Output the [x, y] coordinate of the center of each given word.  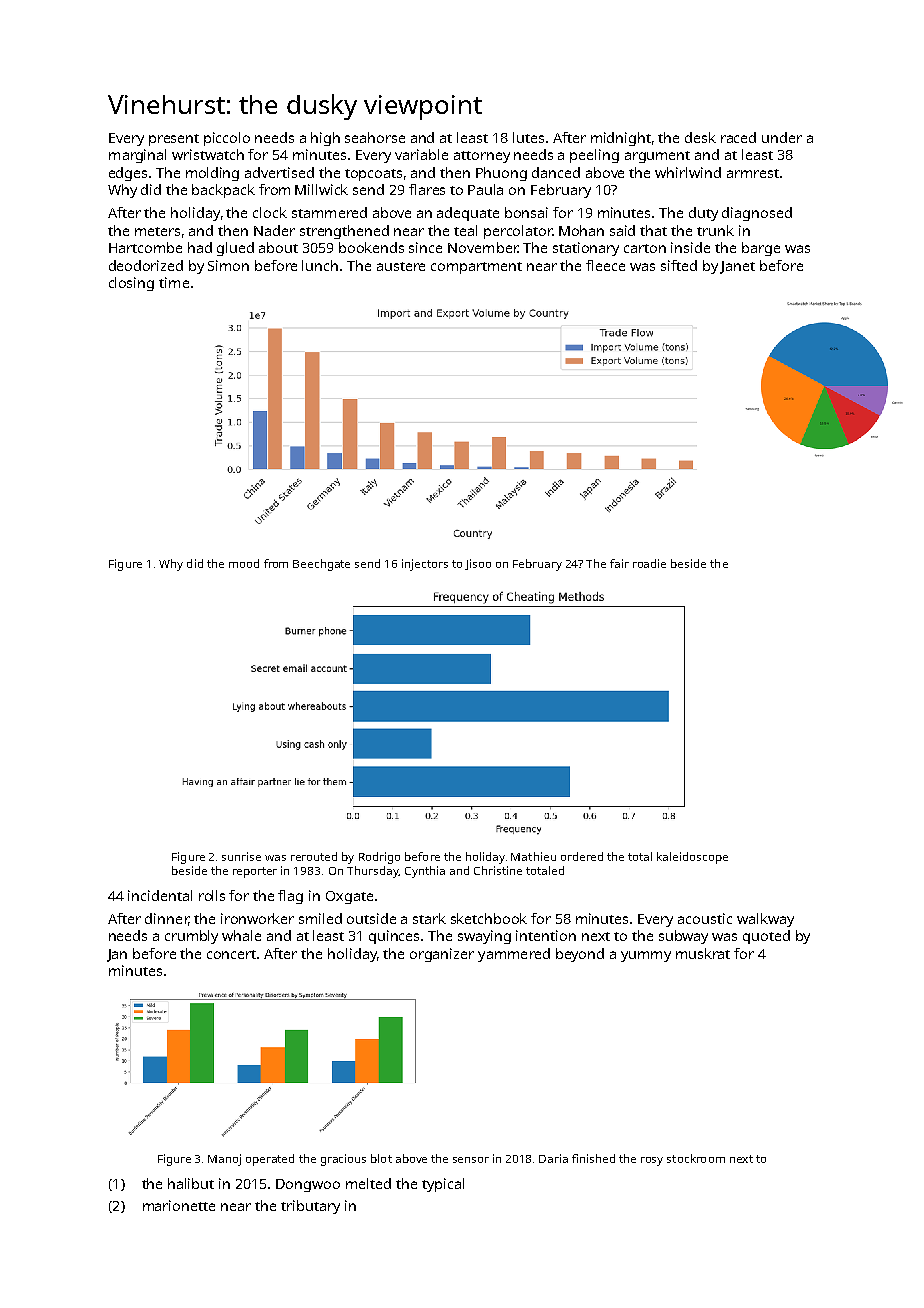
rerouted [314, 856]
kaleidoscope [692, 858]
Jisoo [478, 564]
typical [443, 1185]
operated [270, 1160]
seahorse [375, 137]
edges [128, 174]
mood [244, 563]
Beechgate [321, 565]
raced [738, 137]
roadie [649, 563]
